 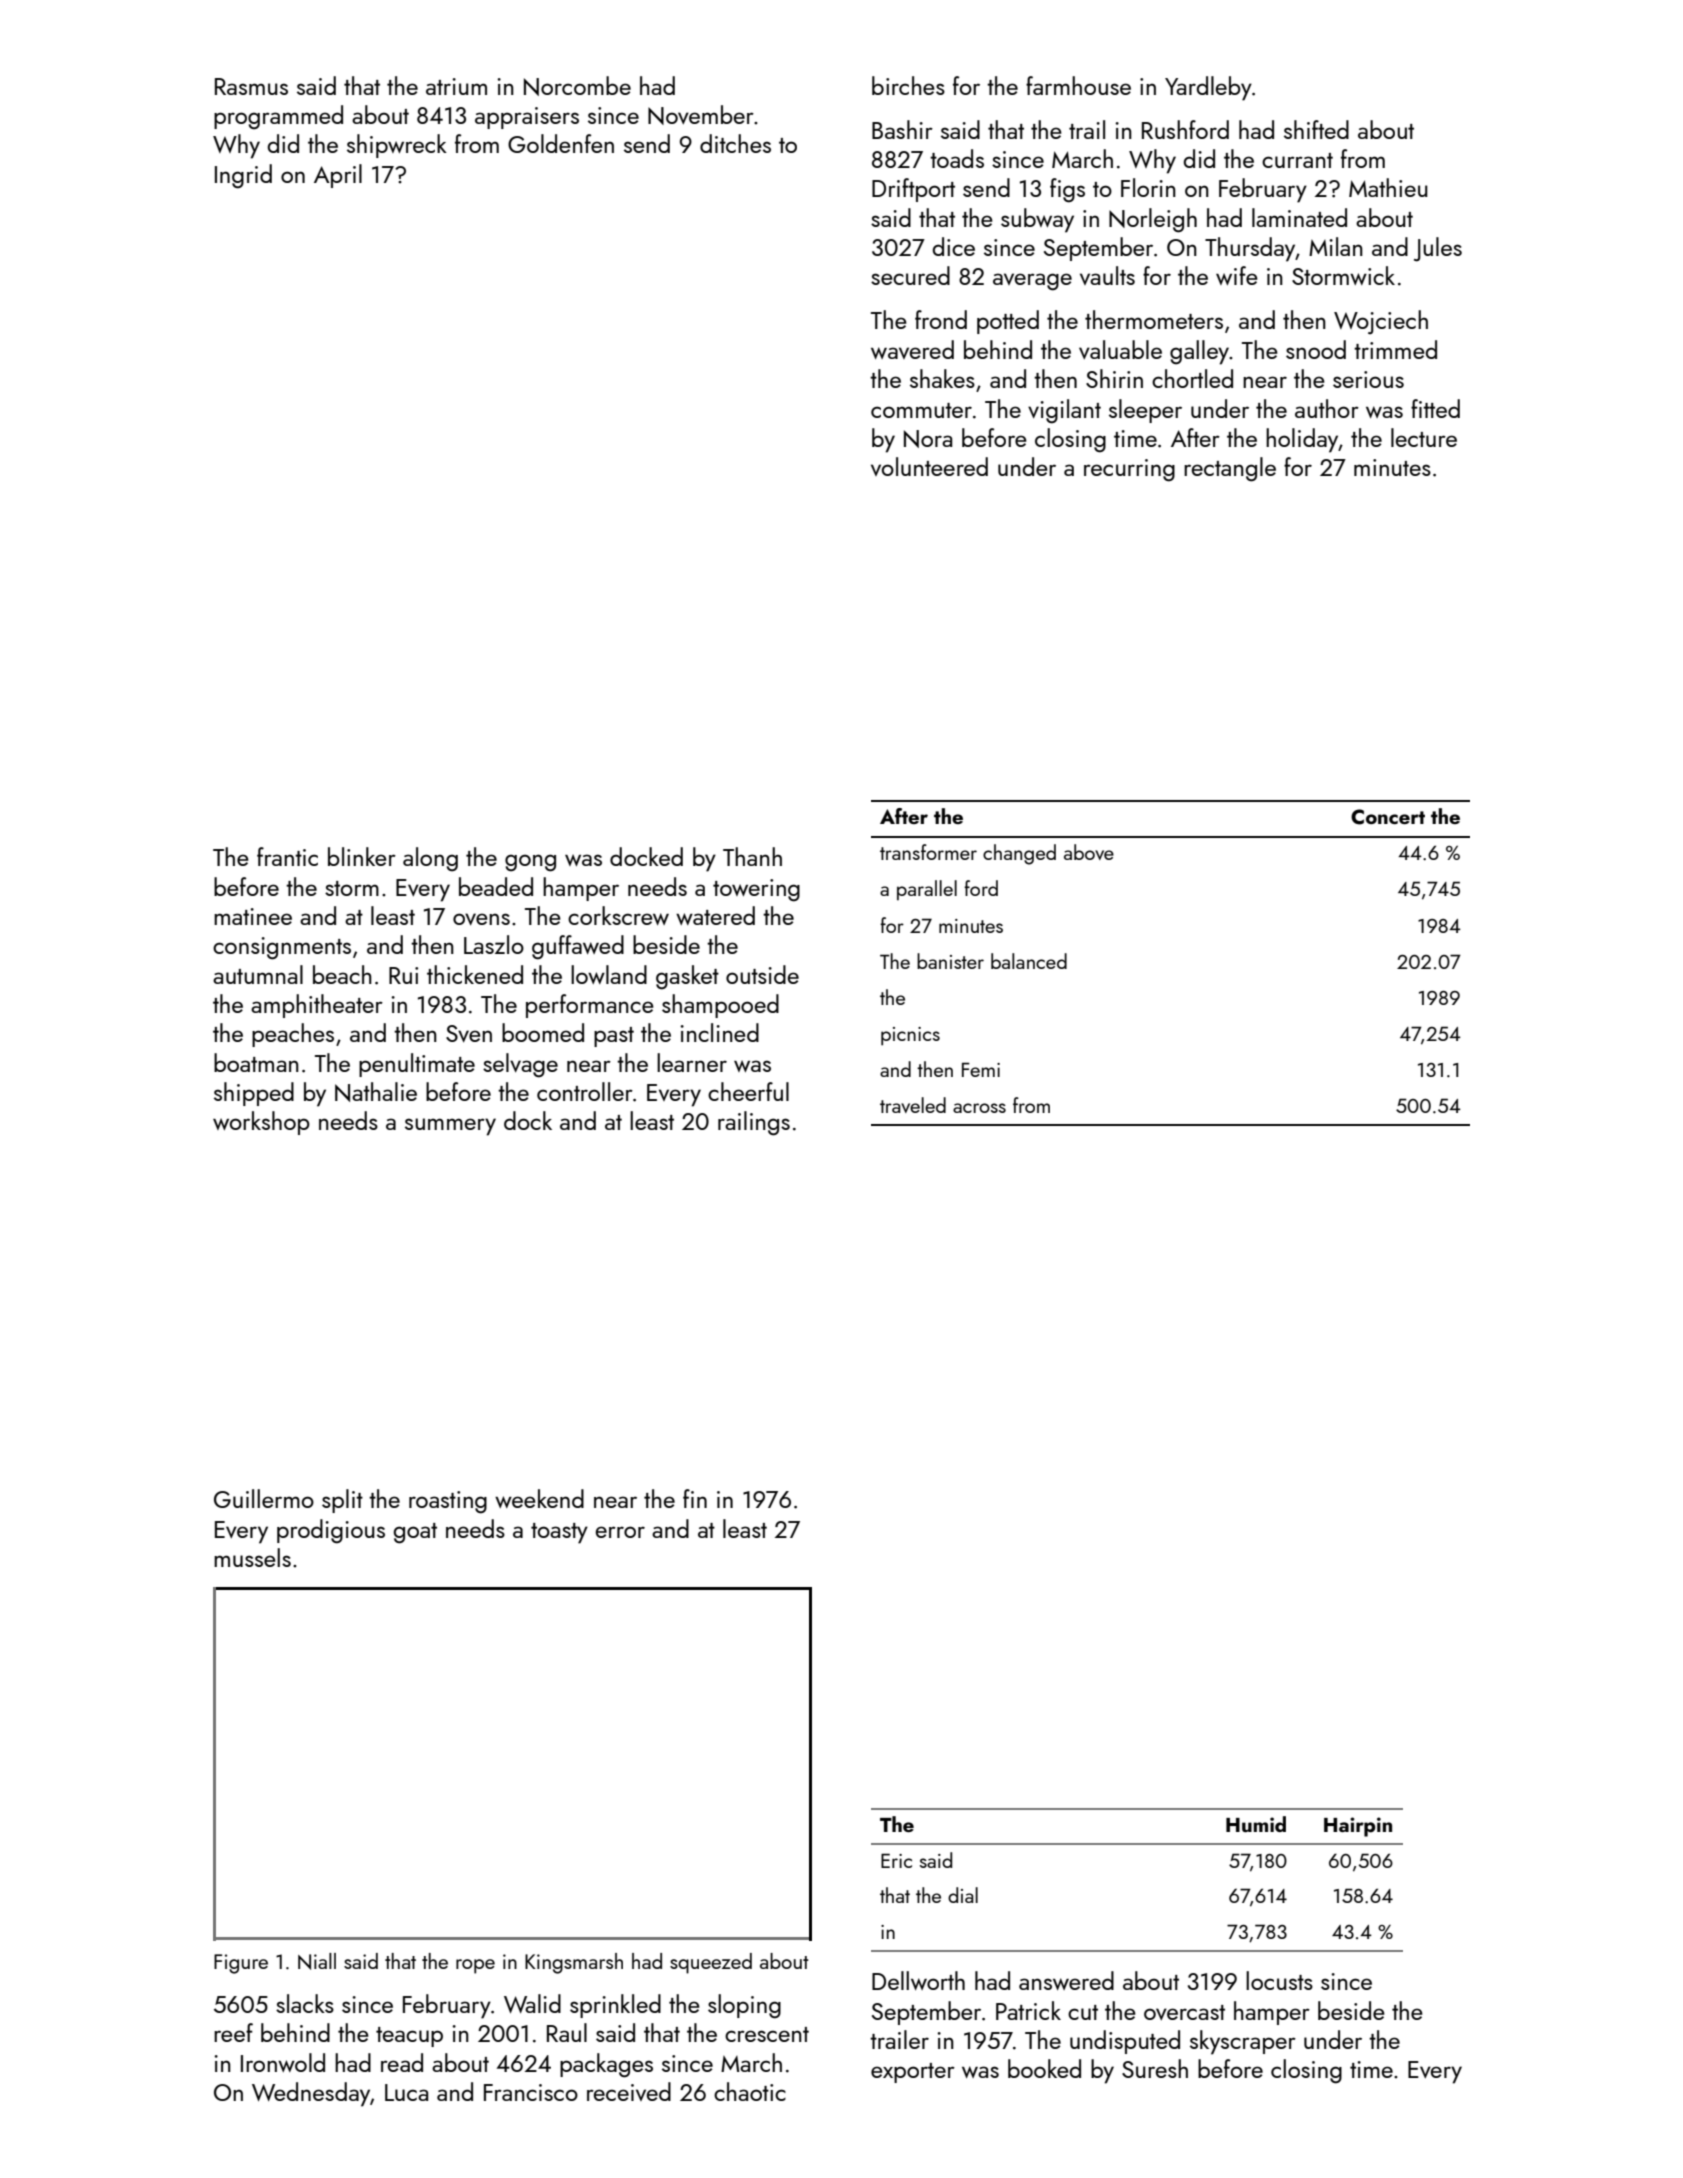 What do you see at coordinates (264, 1498) in the document?
I see `Guillermo` at bounding box center [264, 1498].
